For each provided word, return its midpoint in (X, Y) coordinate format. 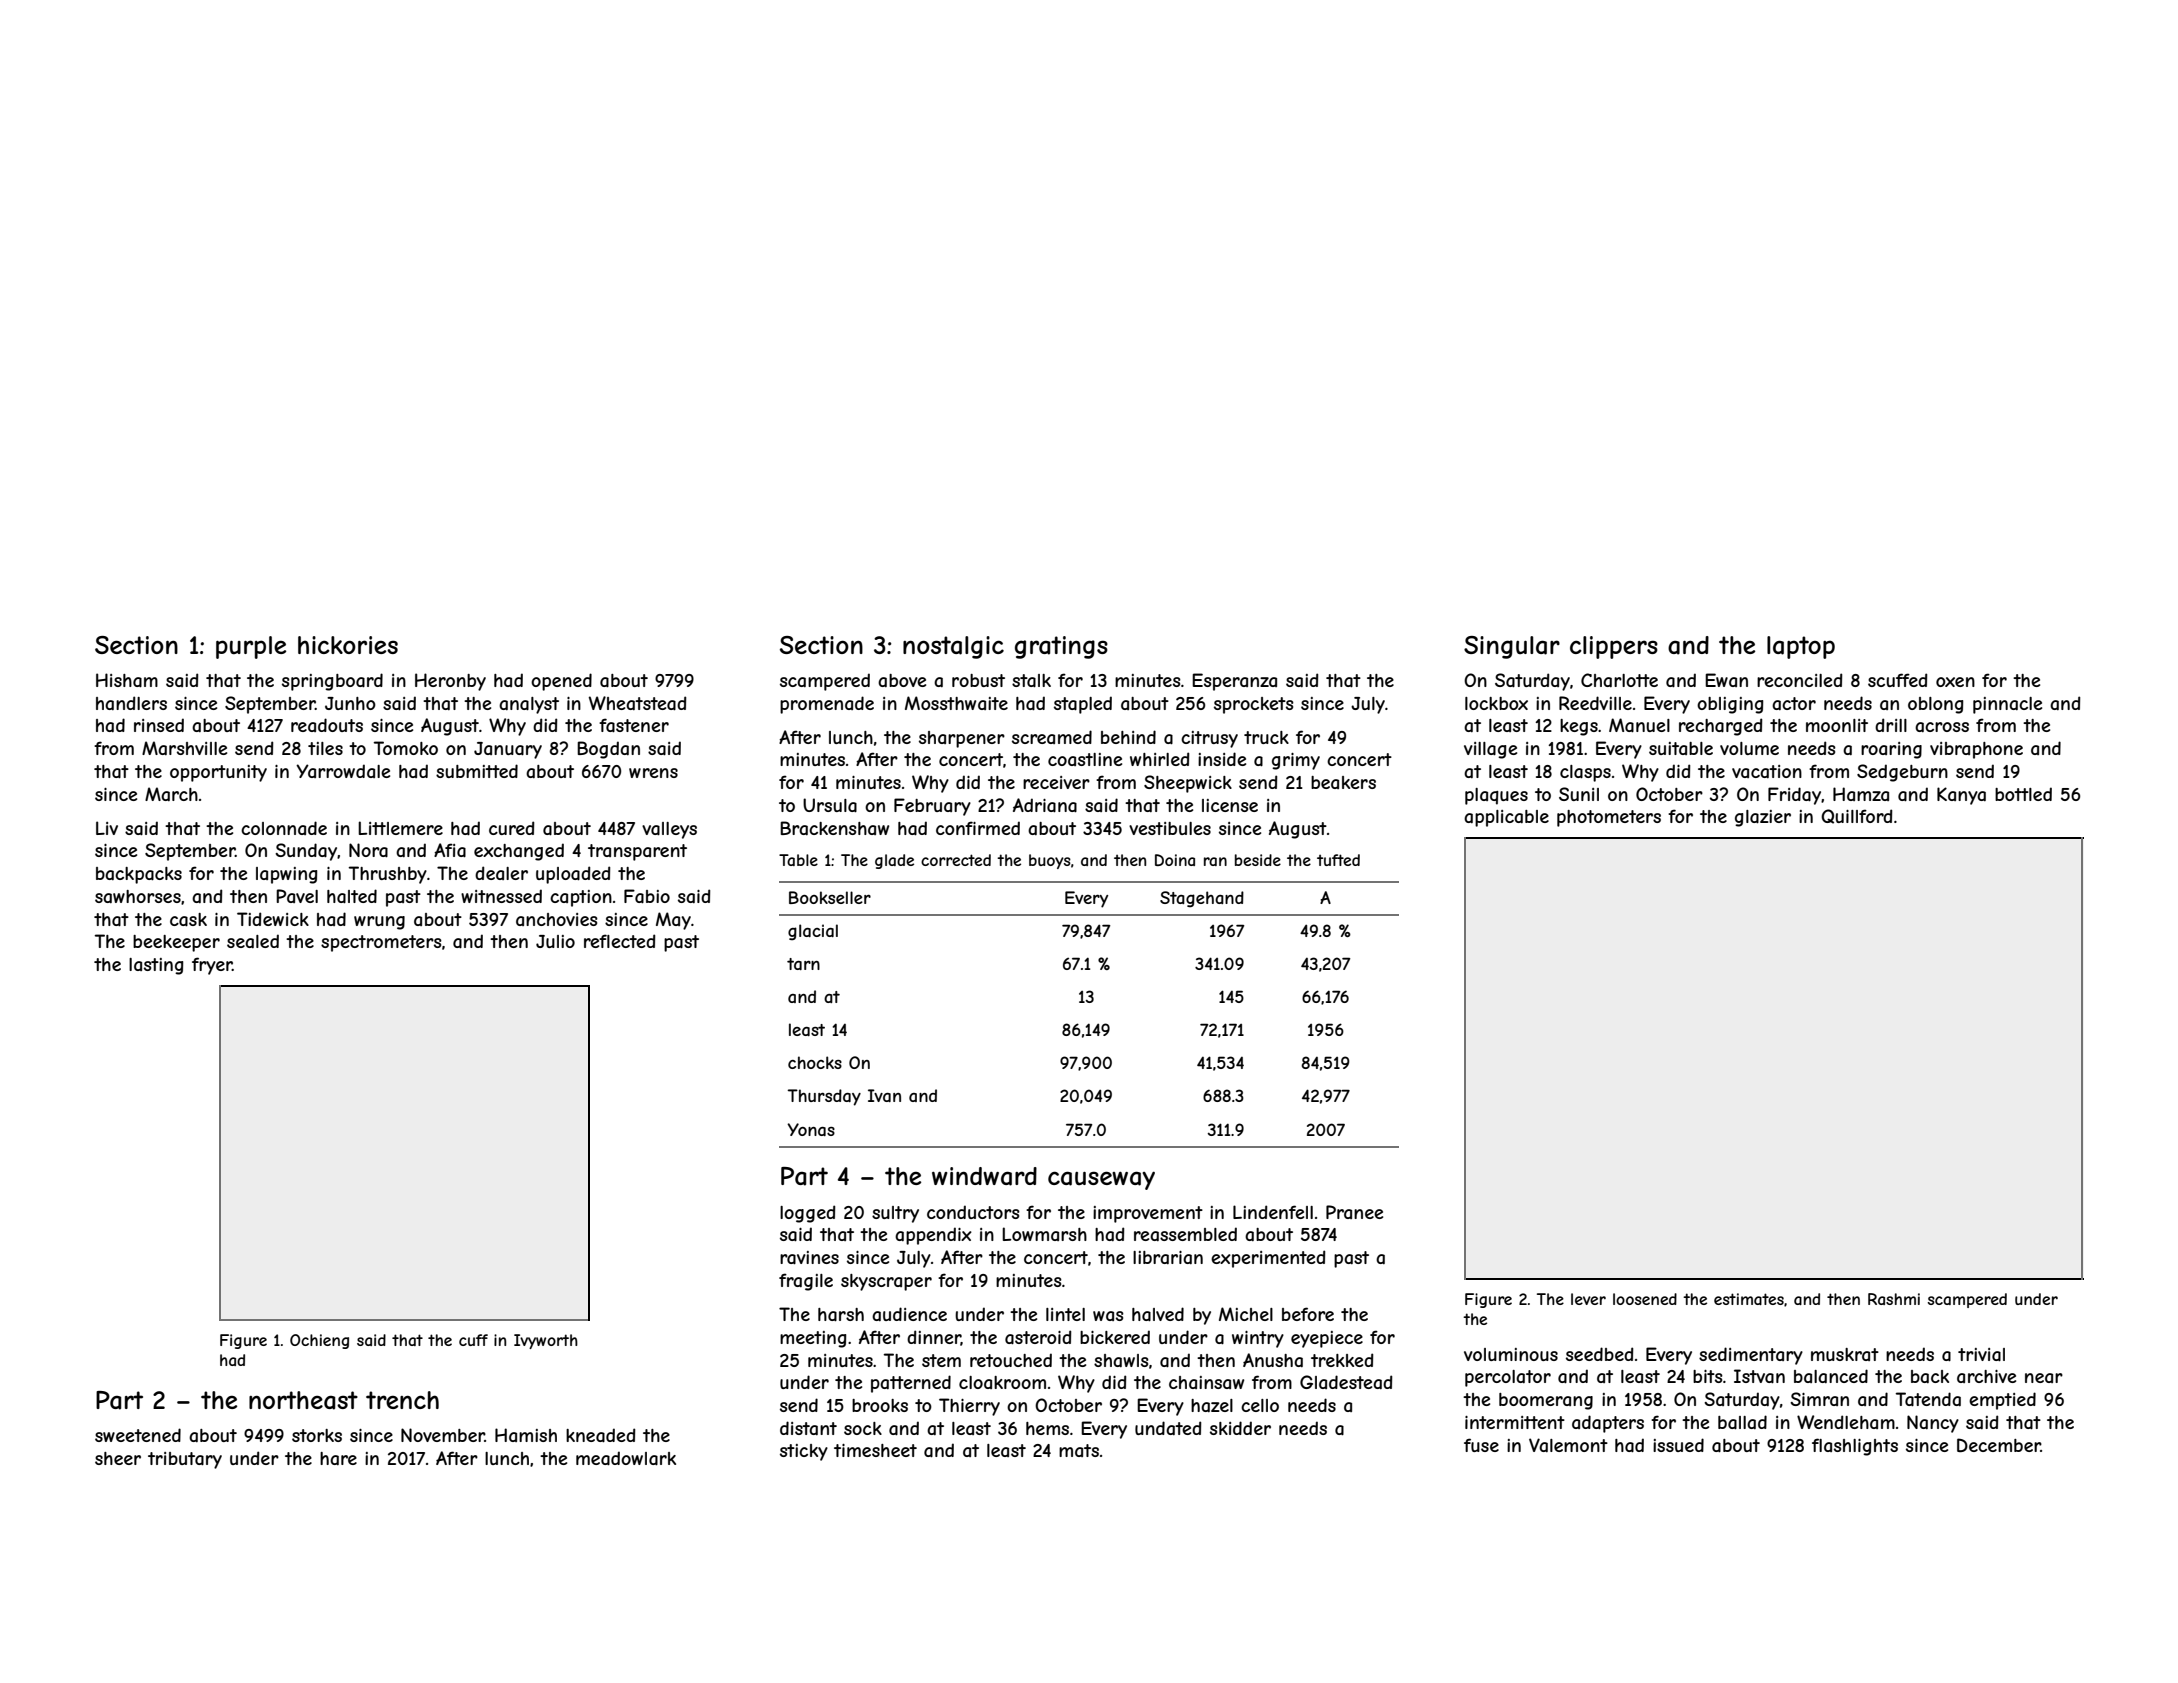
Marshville (184, 748)
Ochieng (319, 1341)
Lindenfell (1273, 1212)
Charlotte (1619, 680)
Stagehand (1202, 899)
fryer (212, 966)
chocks (815, 1062)
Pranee (1354, 1212)
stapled (1083, 705)
